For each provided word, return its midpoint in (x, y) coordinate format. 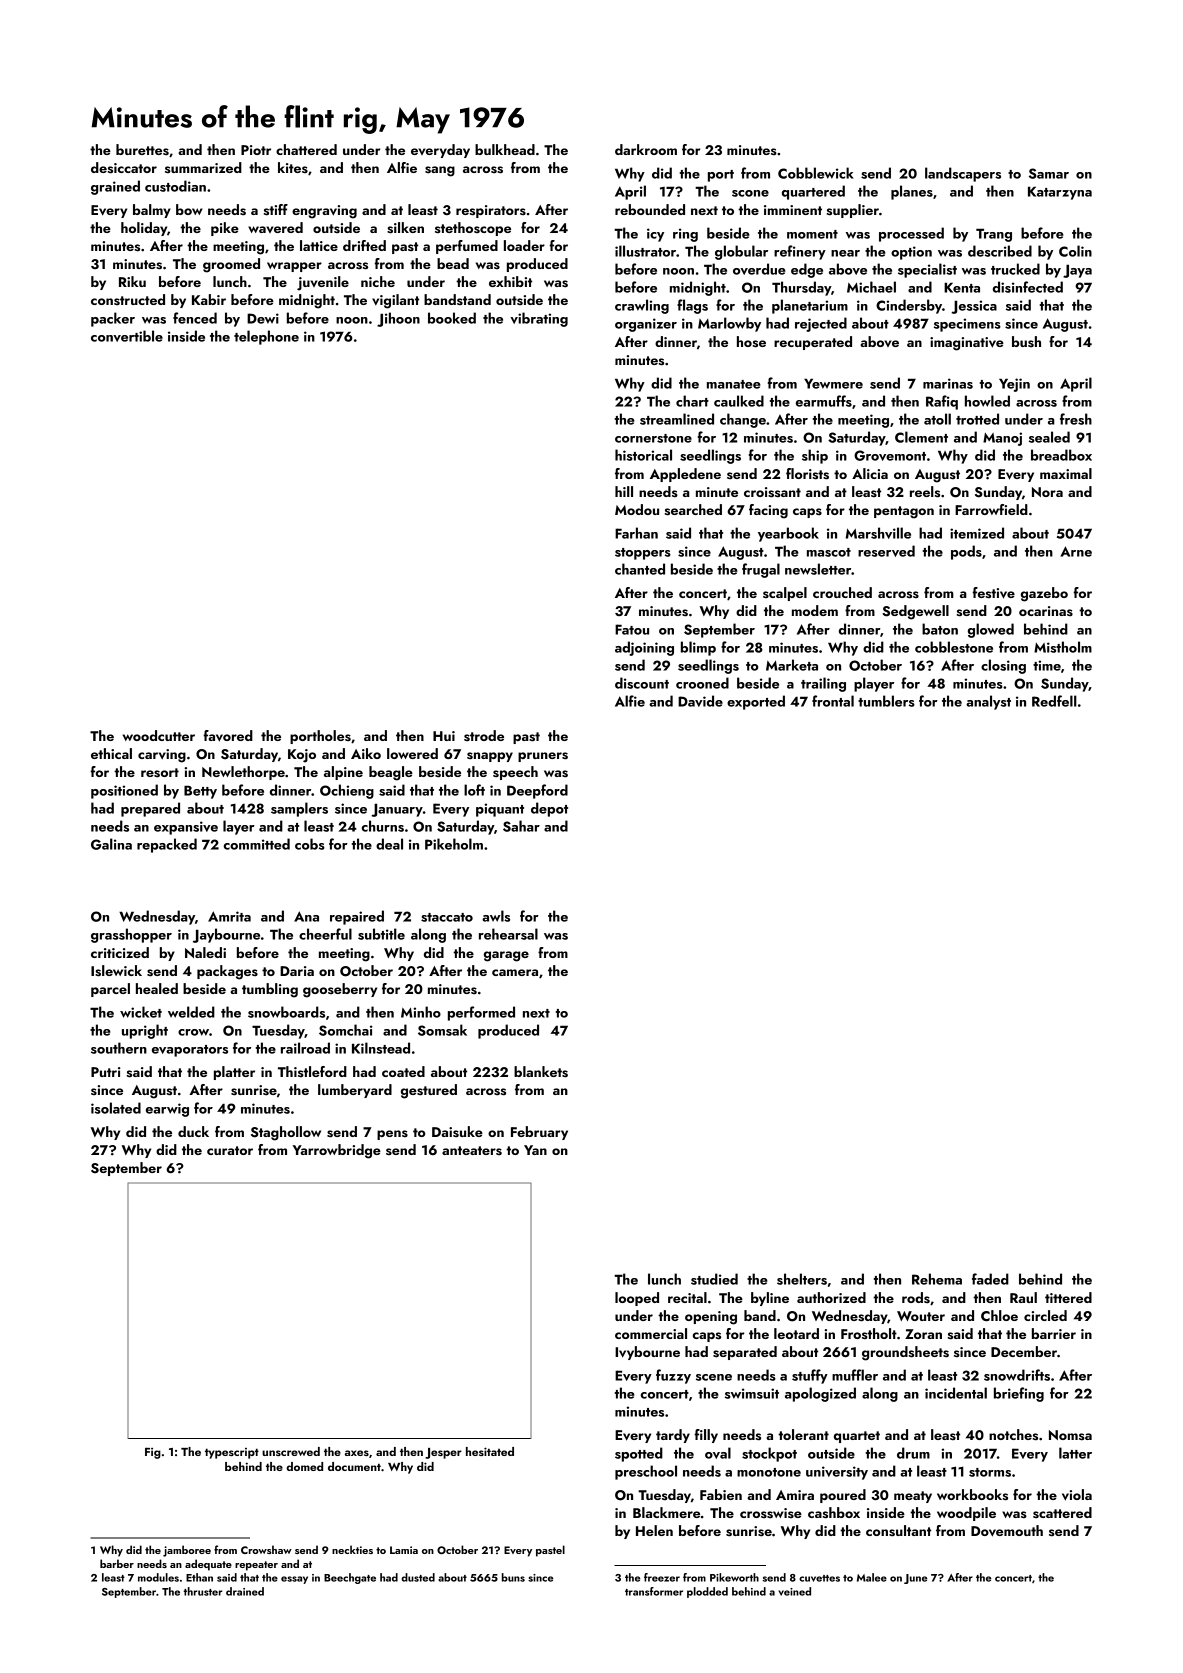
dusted (418, 1577)
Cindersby (909, 306)
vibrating (539, 319)
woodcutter (159, 735)
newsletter (818, 569)
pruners (543, 757)
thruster (202, 1591)
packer (113, 319)
